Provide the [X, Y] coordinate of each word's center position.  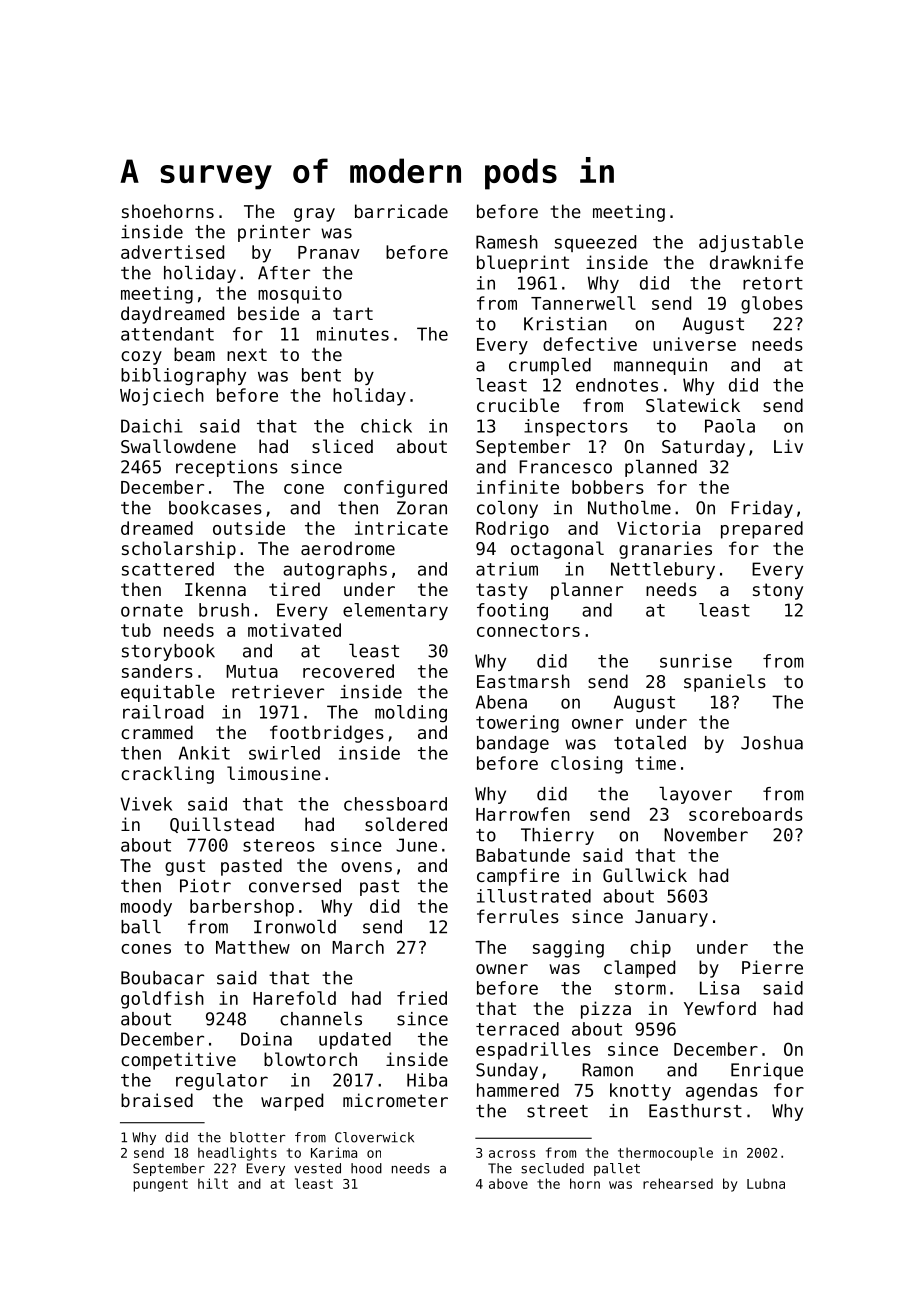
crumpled [550, 366]
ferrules [518, 916]
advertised [172, 252]
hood [366, 1168]
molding [411, 713]
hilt [213, 1183]
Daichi [152, 426]
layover [695, 795]
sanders [157, 671]
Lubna [766, 1183]
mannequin [660, 366]
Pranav [329, 252]
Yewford [720, 1008]
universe [694, 344]
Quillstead [222, 825]
